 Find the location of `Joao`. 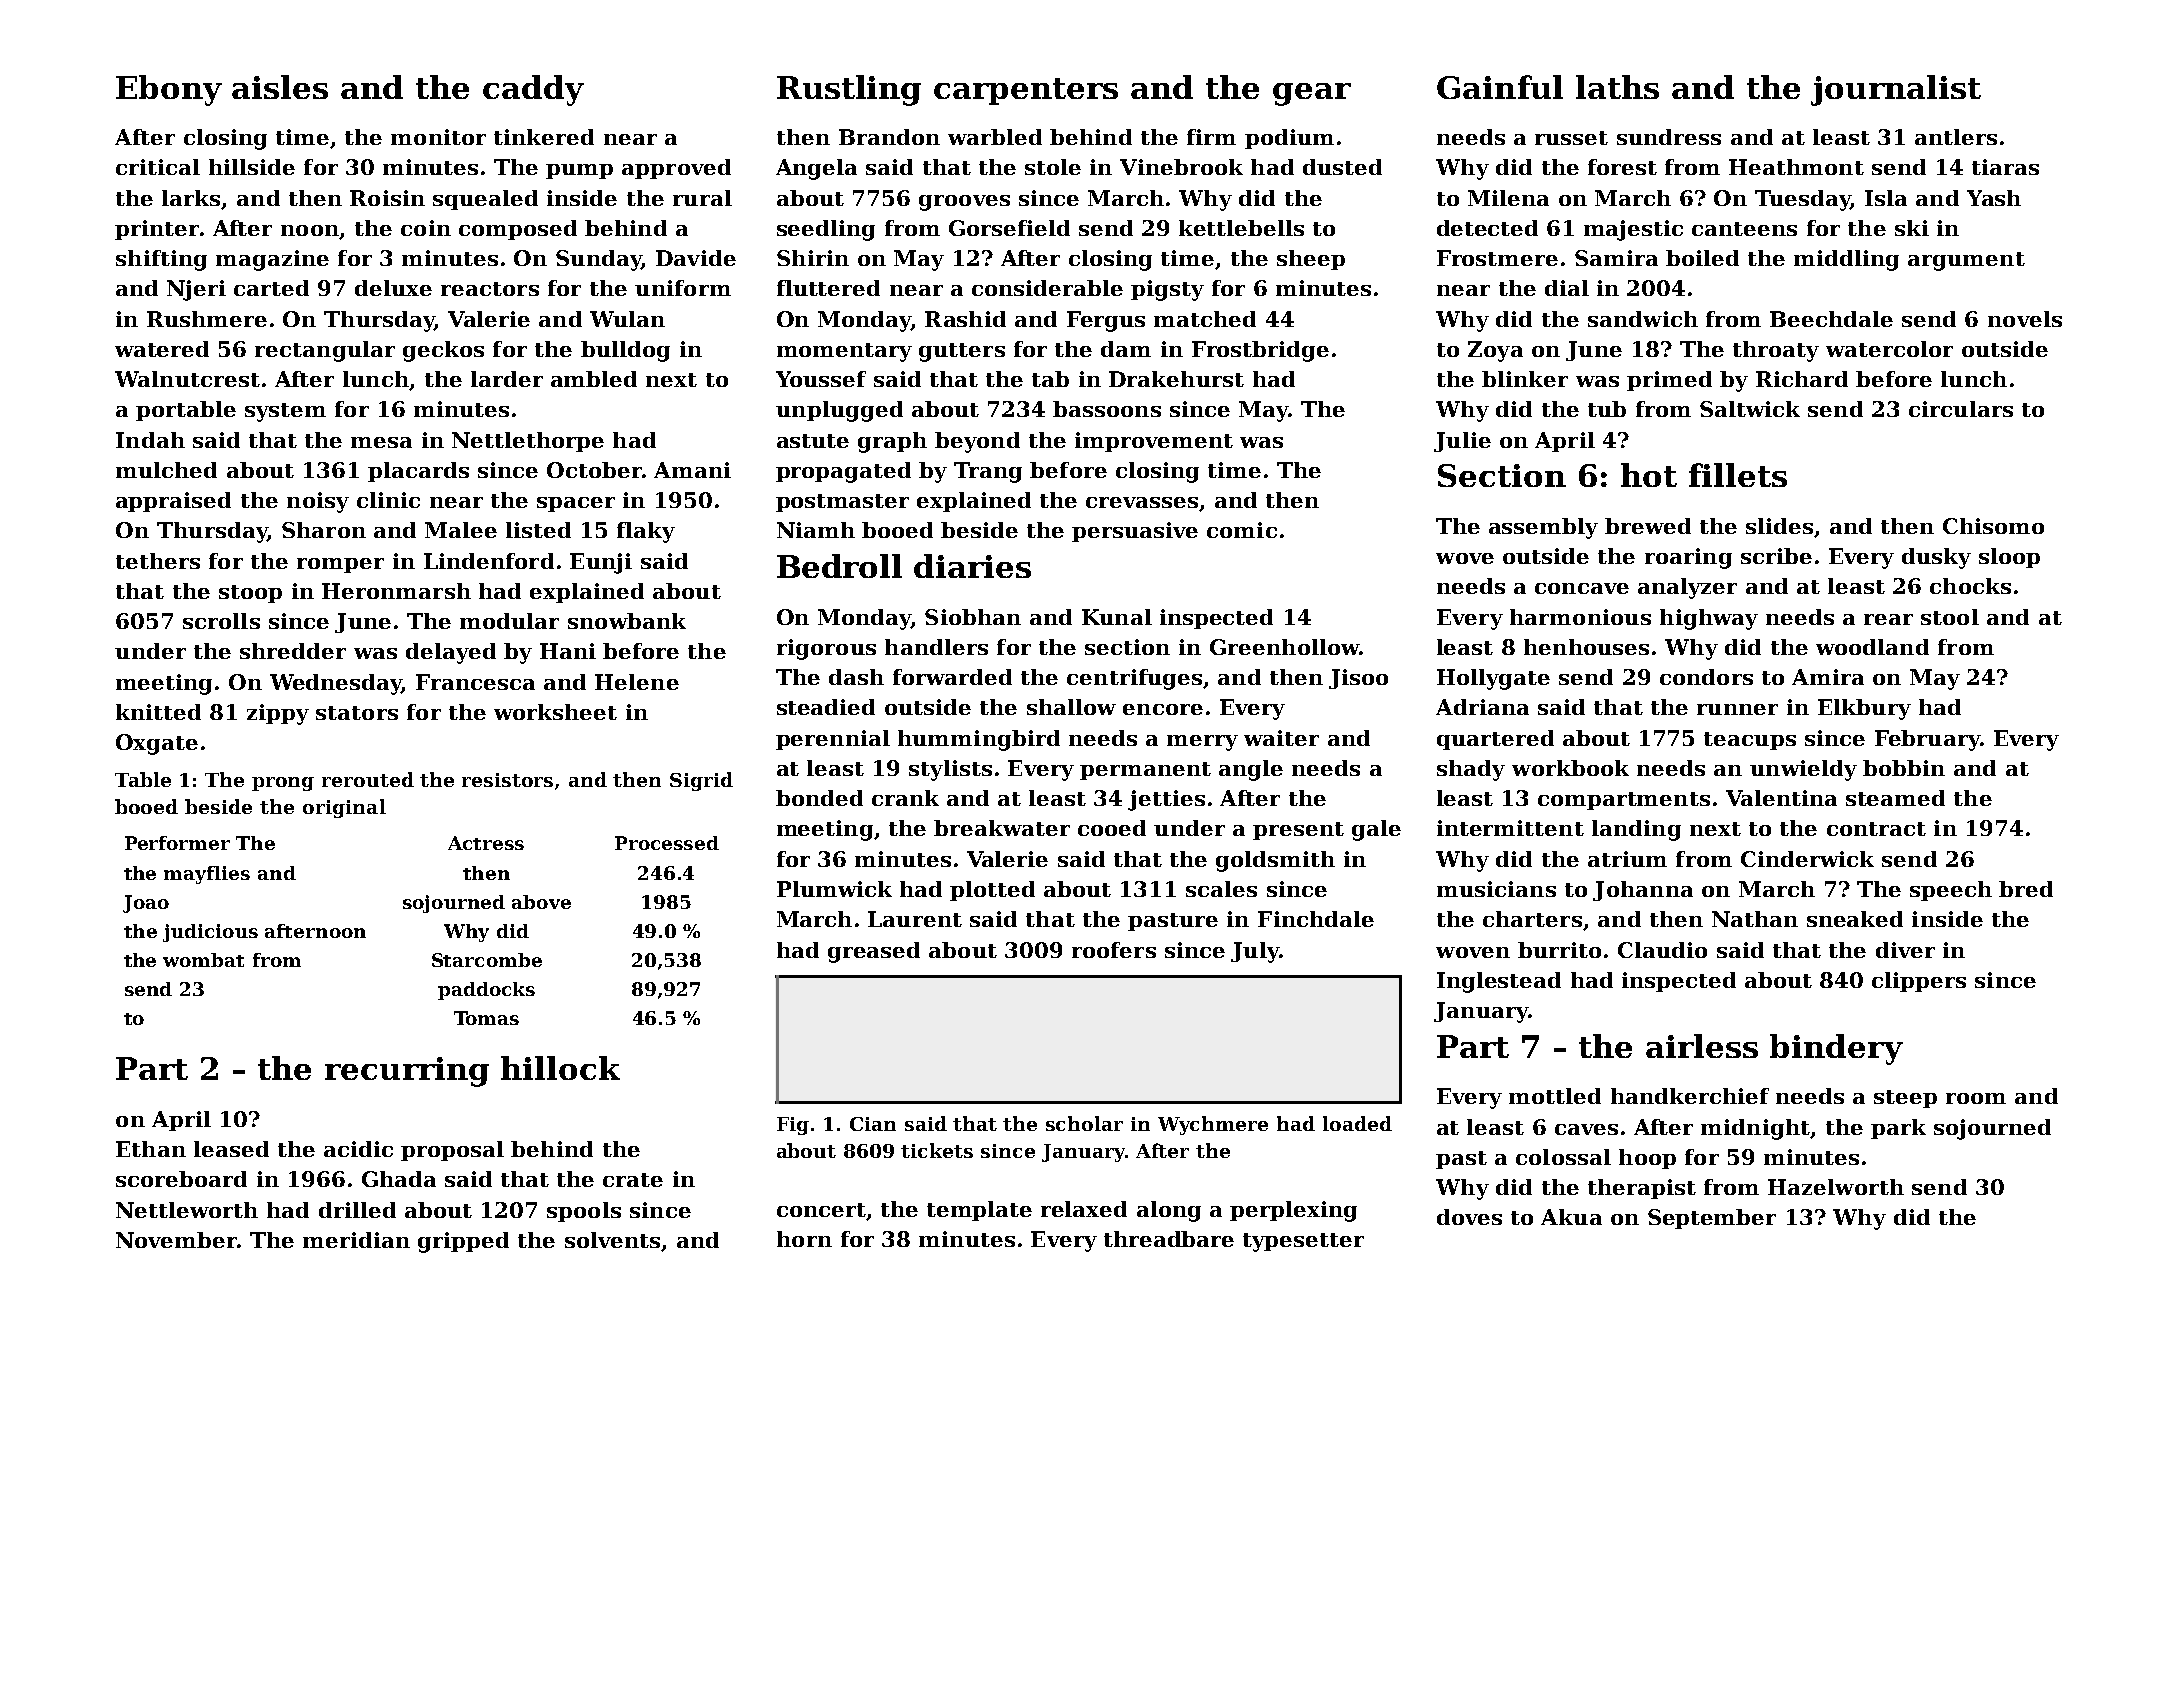

Joao is located at coordinates (146, 904).
